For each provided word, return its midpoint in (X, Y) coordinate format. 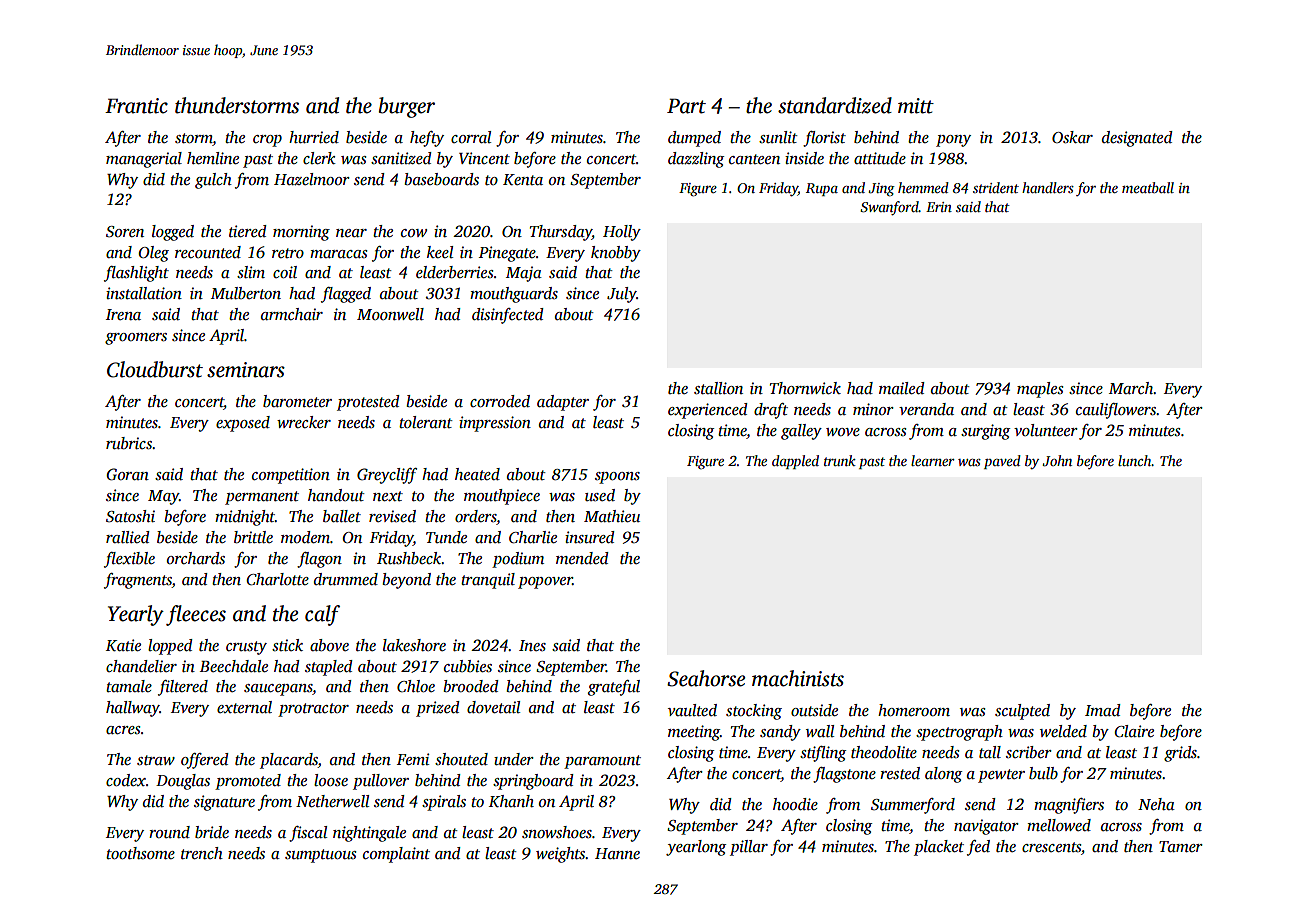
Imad (1103, 710)
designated (1137, 139)
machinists (798, 678)
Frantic (136, 106)
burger (407, 107)
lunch (1134, 460)
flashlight (136, 274)
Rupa (822, 189)
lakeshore (414, 645)
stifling (823, 754)
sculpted (1022, 712)
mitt (916, 106)
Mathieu (612, 516)
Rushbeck (409, 558)
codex (126, 780)
